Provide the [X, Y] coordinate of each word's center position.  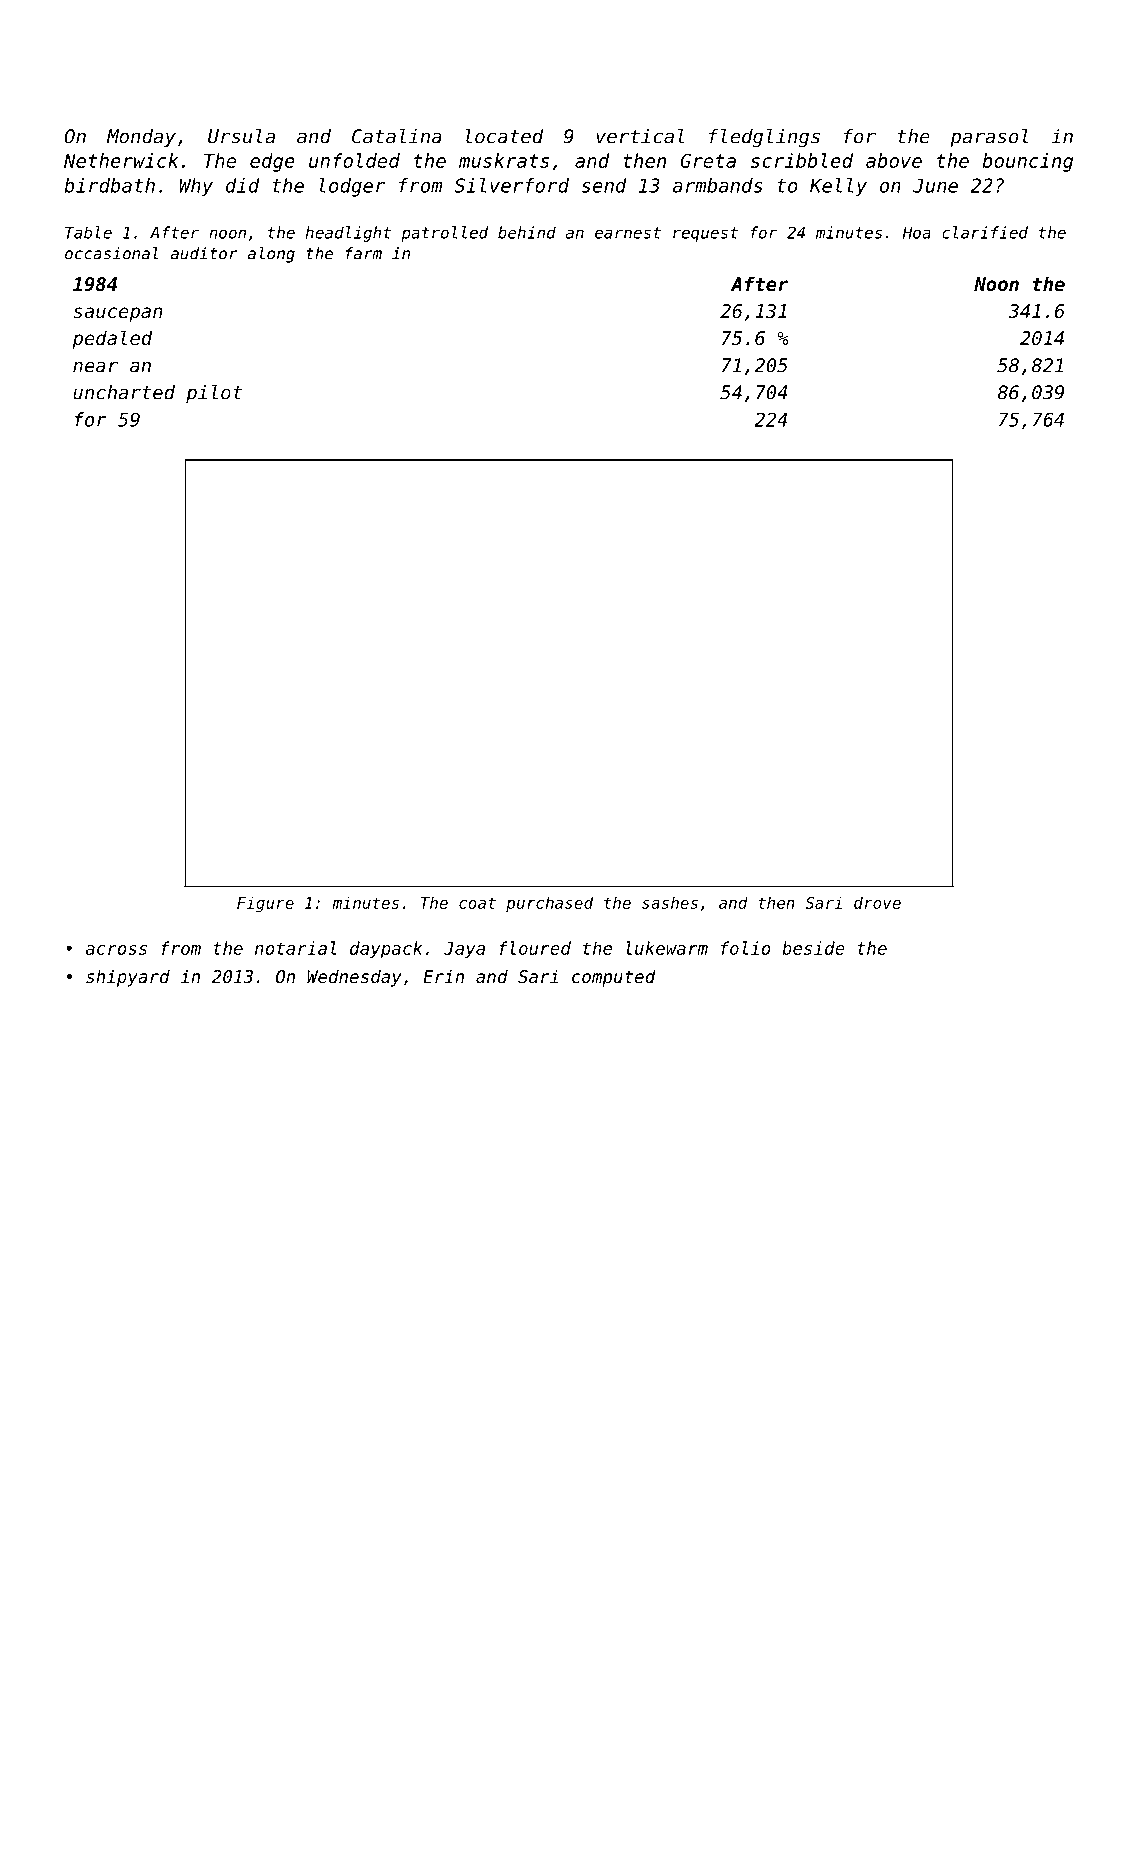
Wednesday [354, 978]
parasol [989, 137]
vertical [640, 136]
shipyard [128, 978]
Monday [141, 138]
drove [877, 902]
